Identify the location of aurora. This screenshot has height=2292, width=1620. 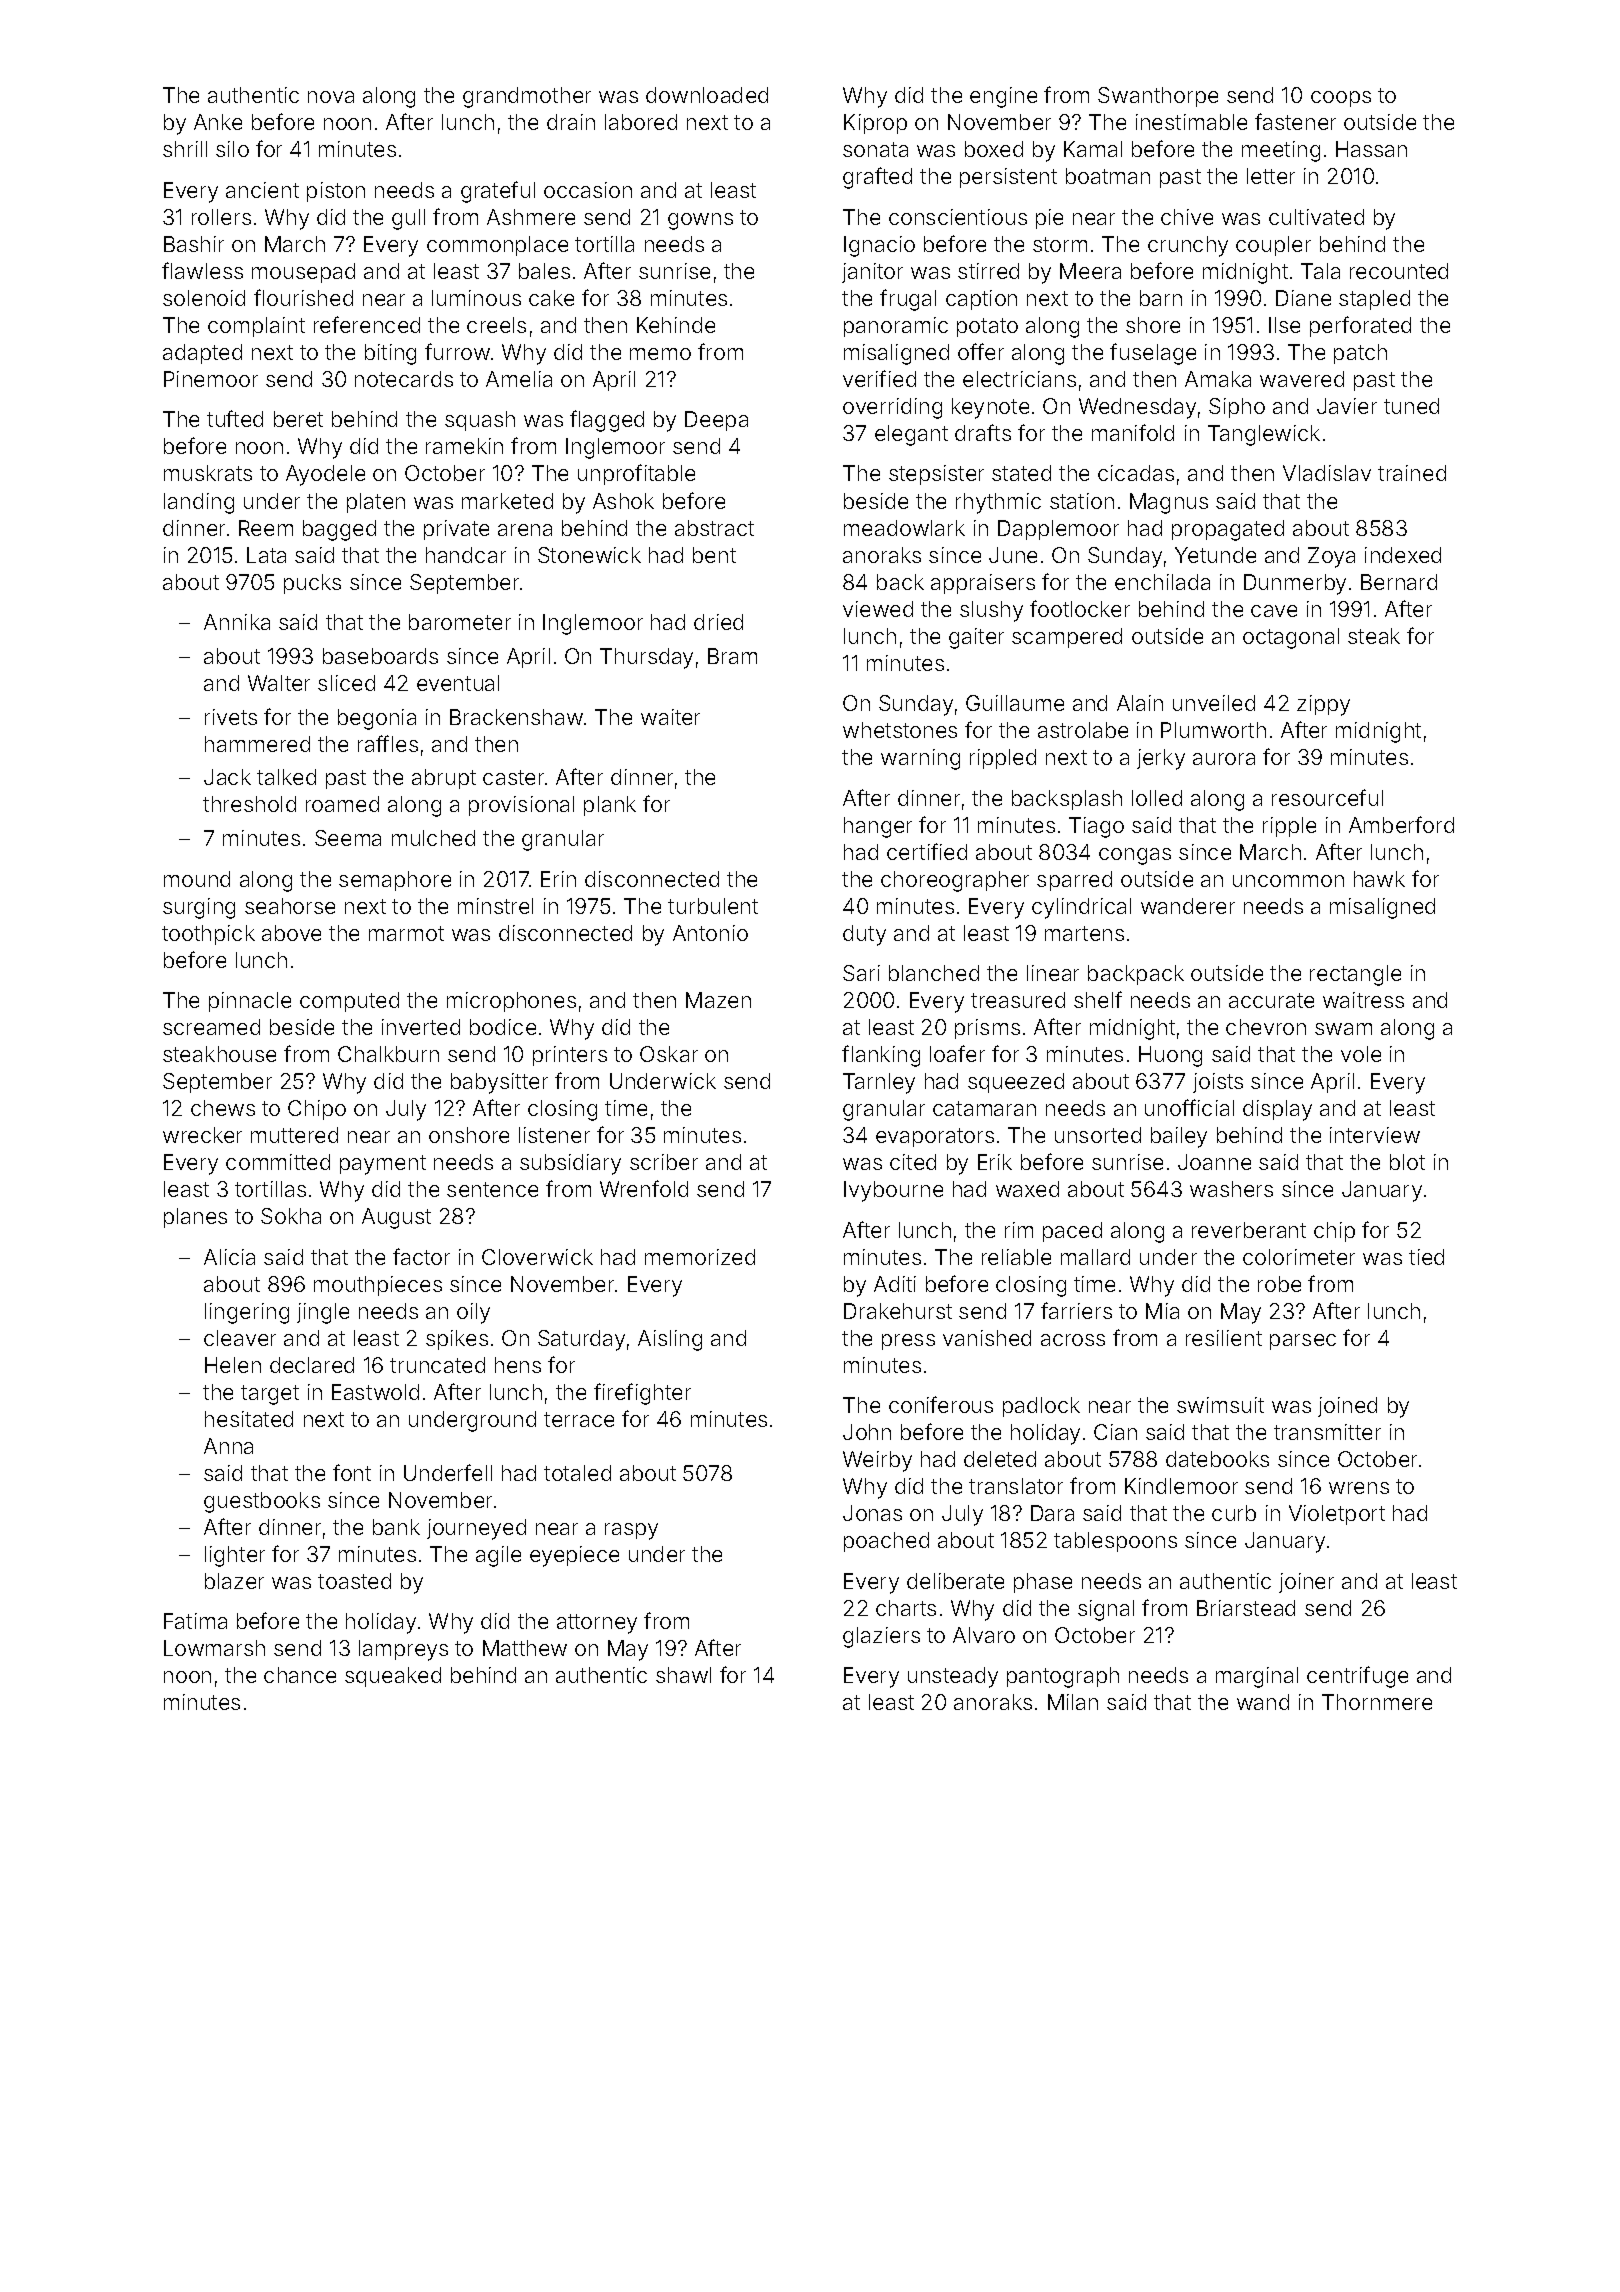
(1224, 759).
